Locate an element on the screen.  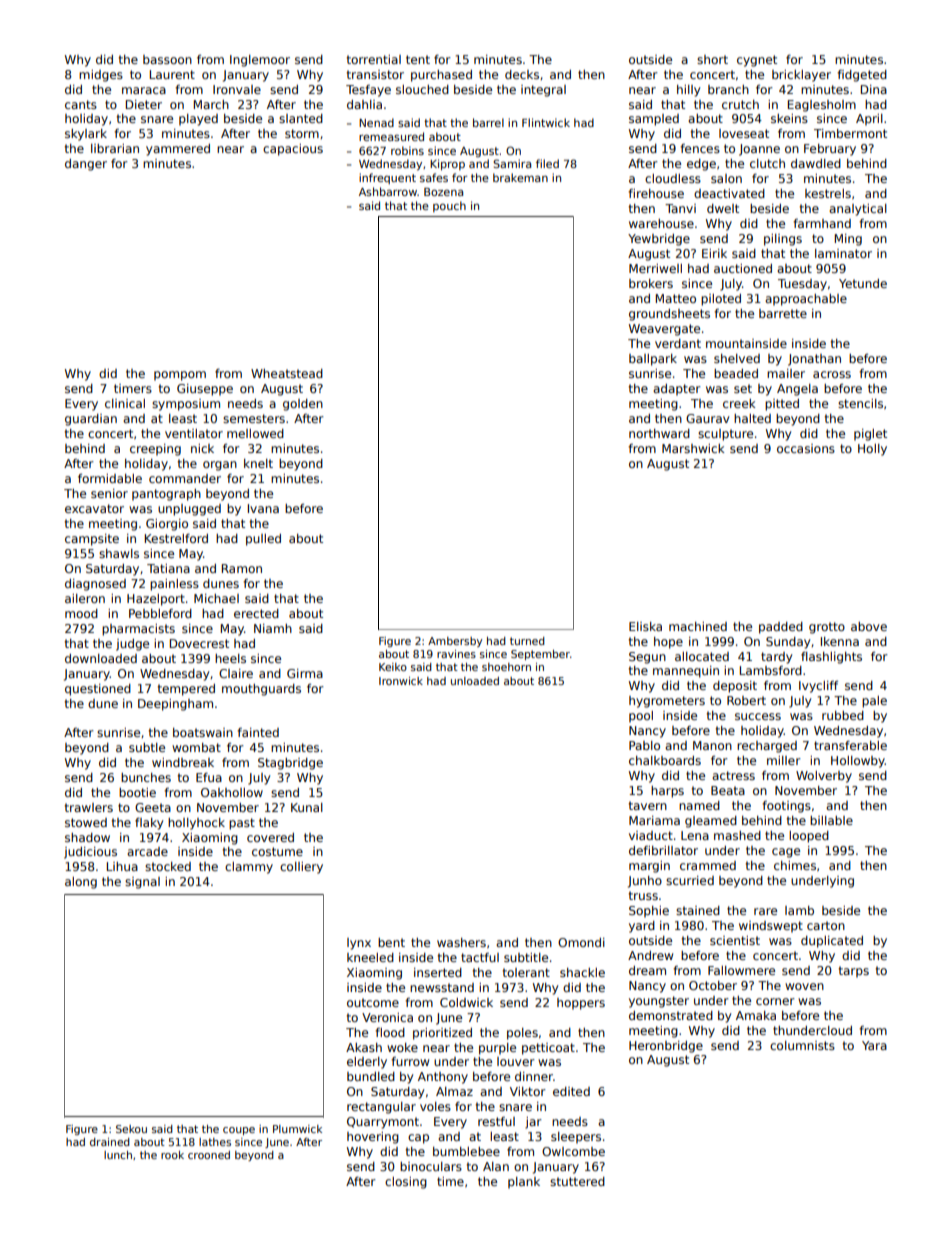
firehouse is located at coordinates (656, 193).
